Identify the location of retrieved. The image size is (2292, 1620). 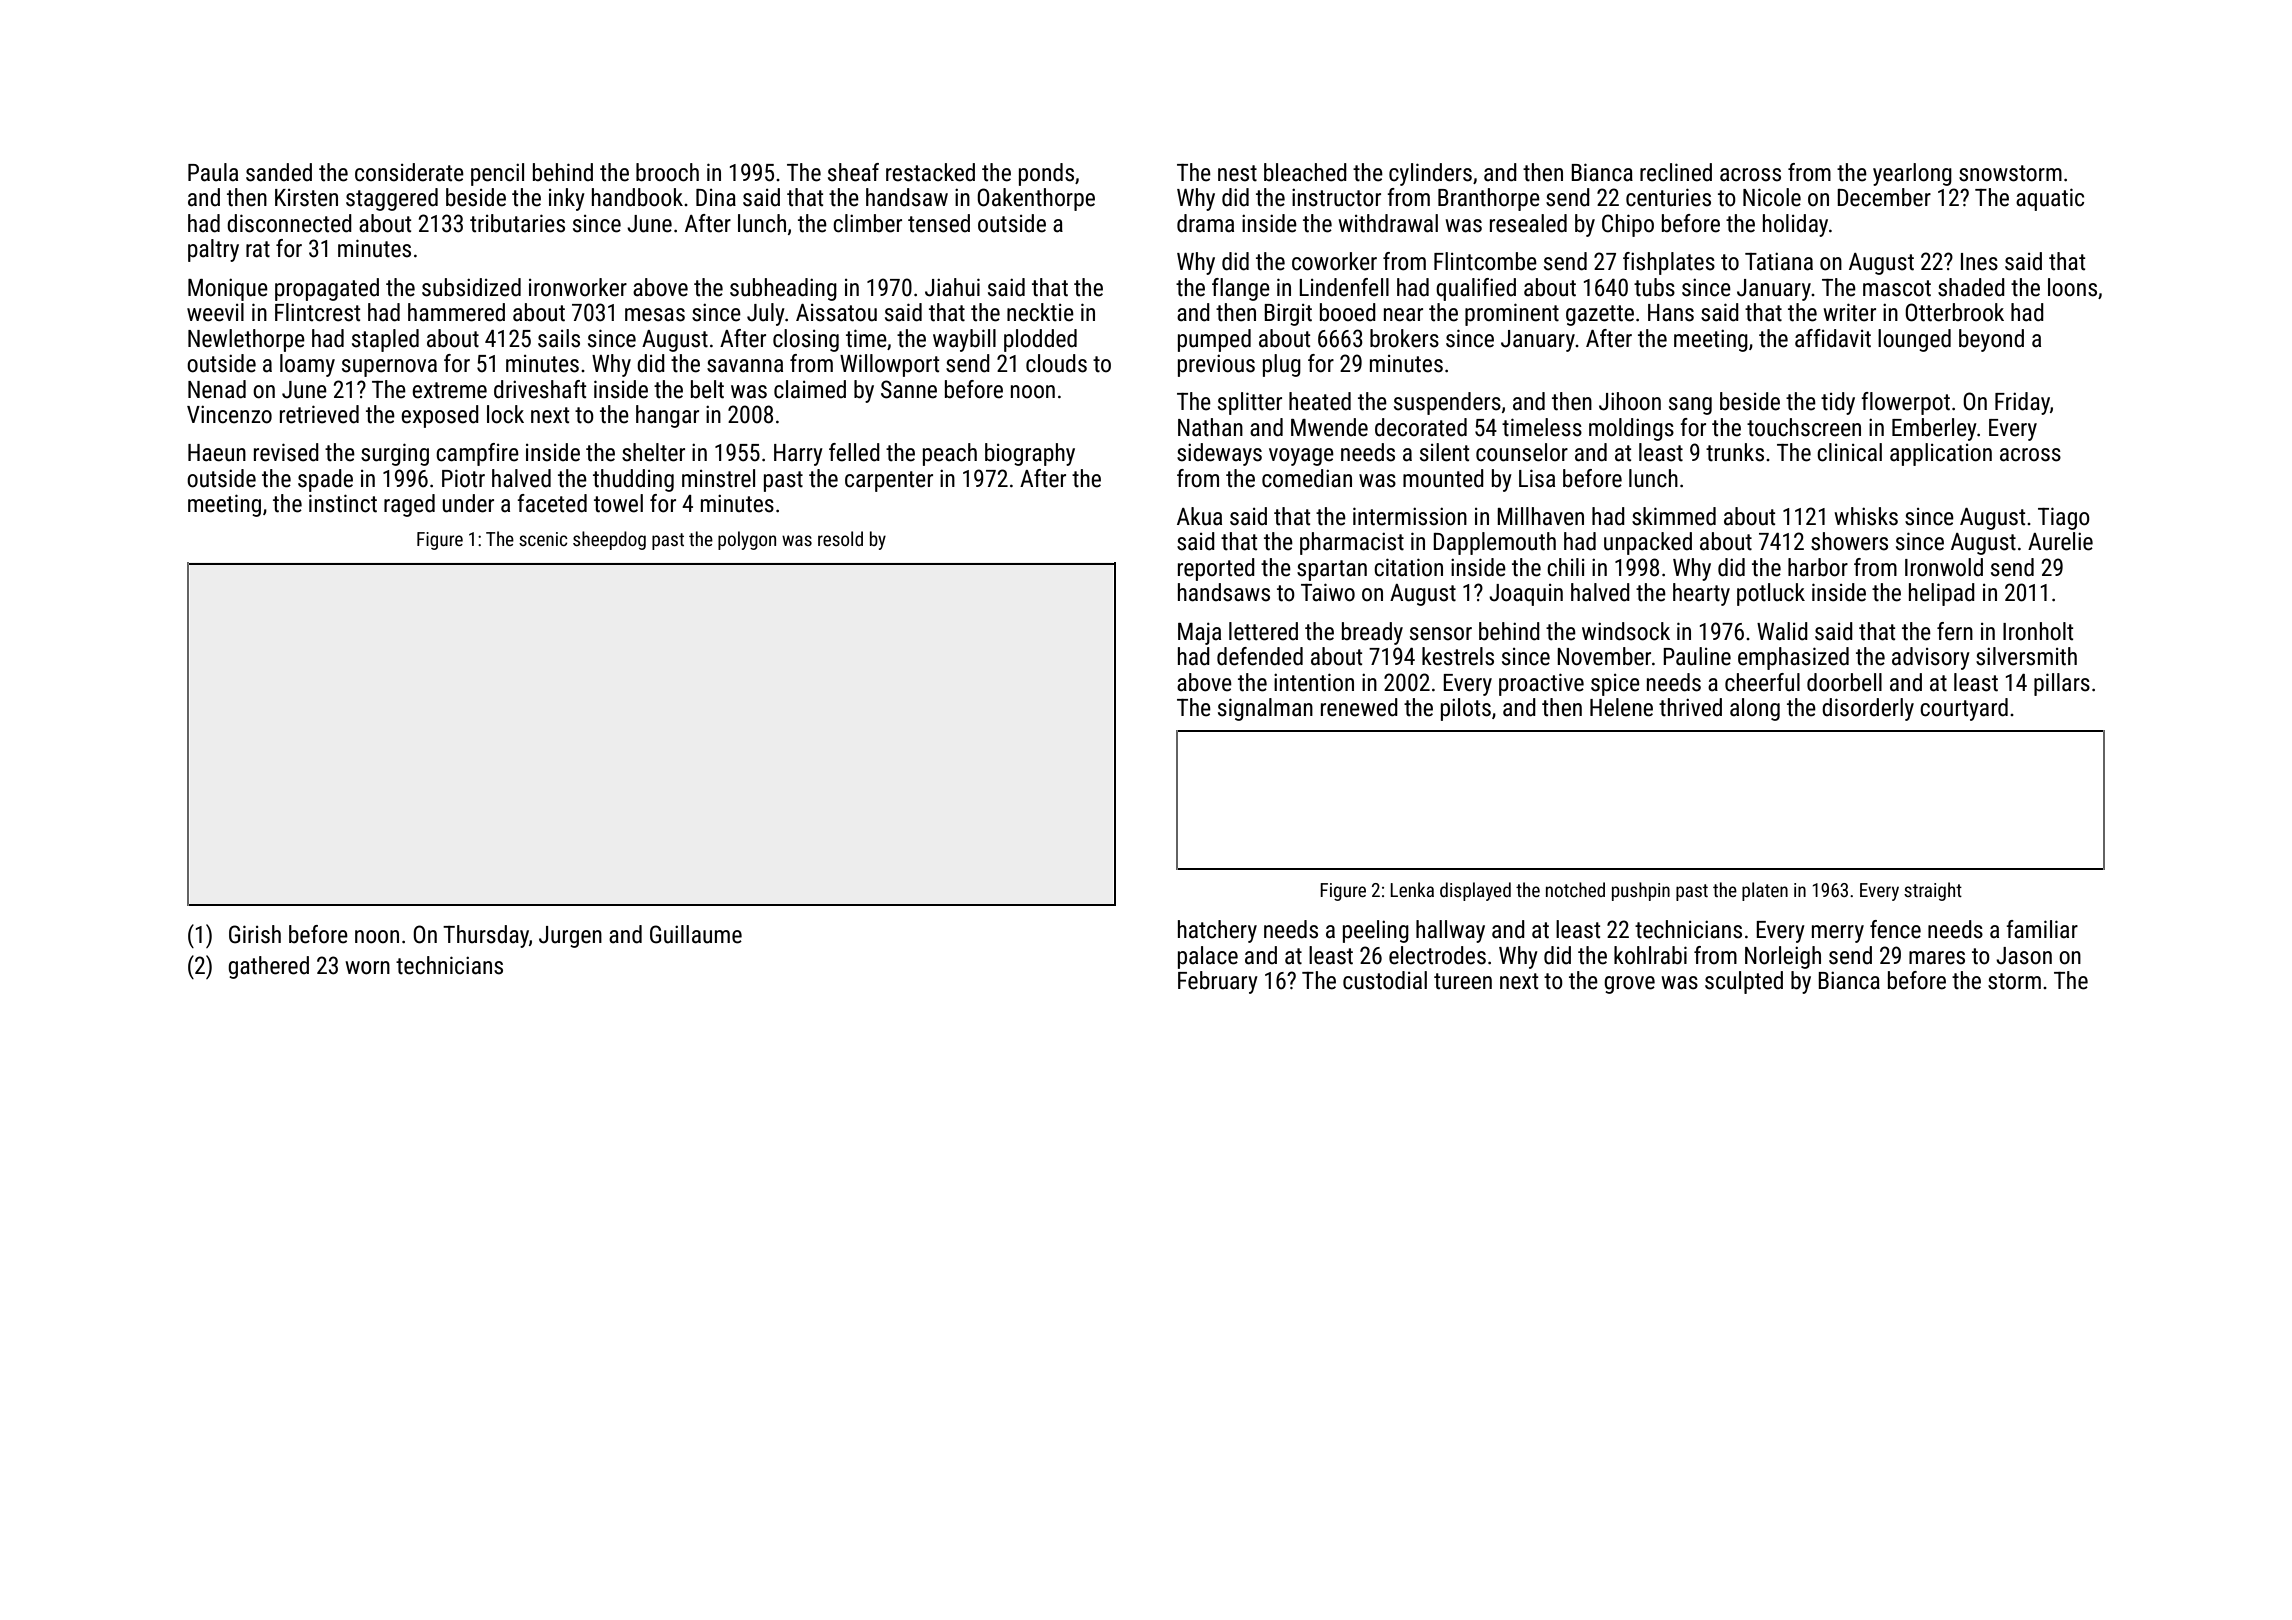
(319, 414).
